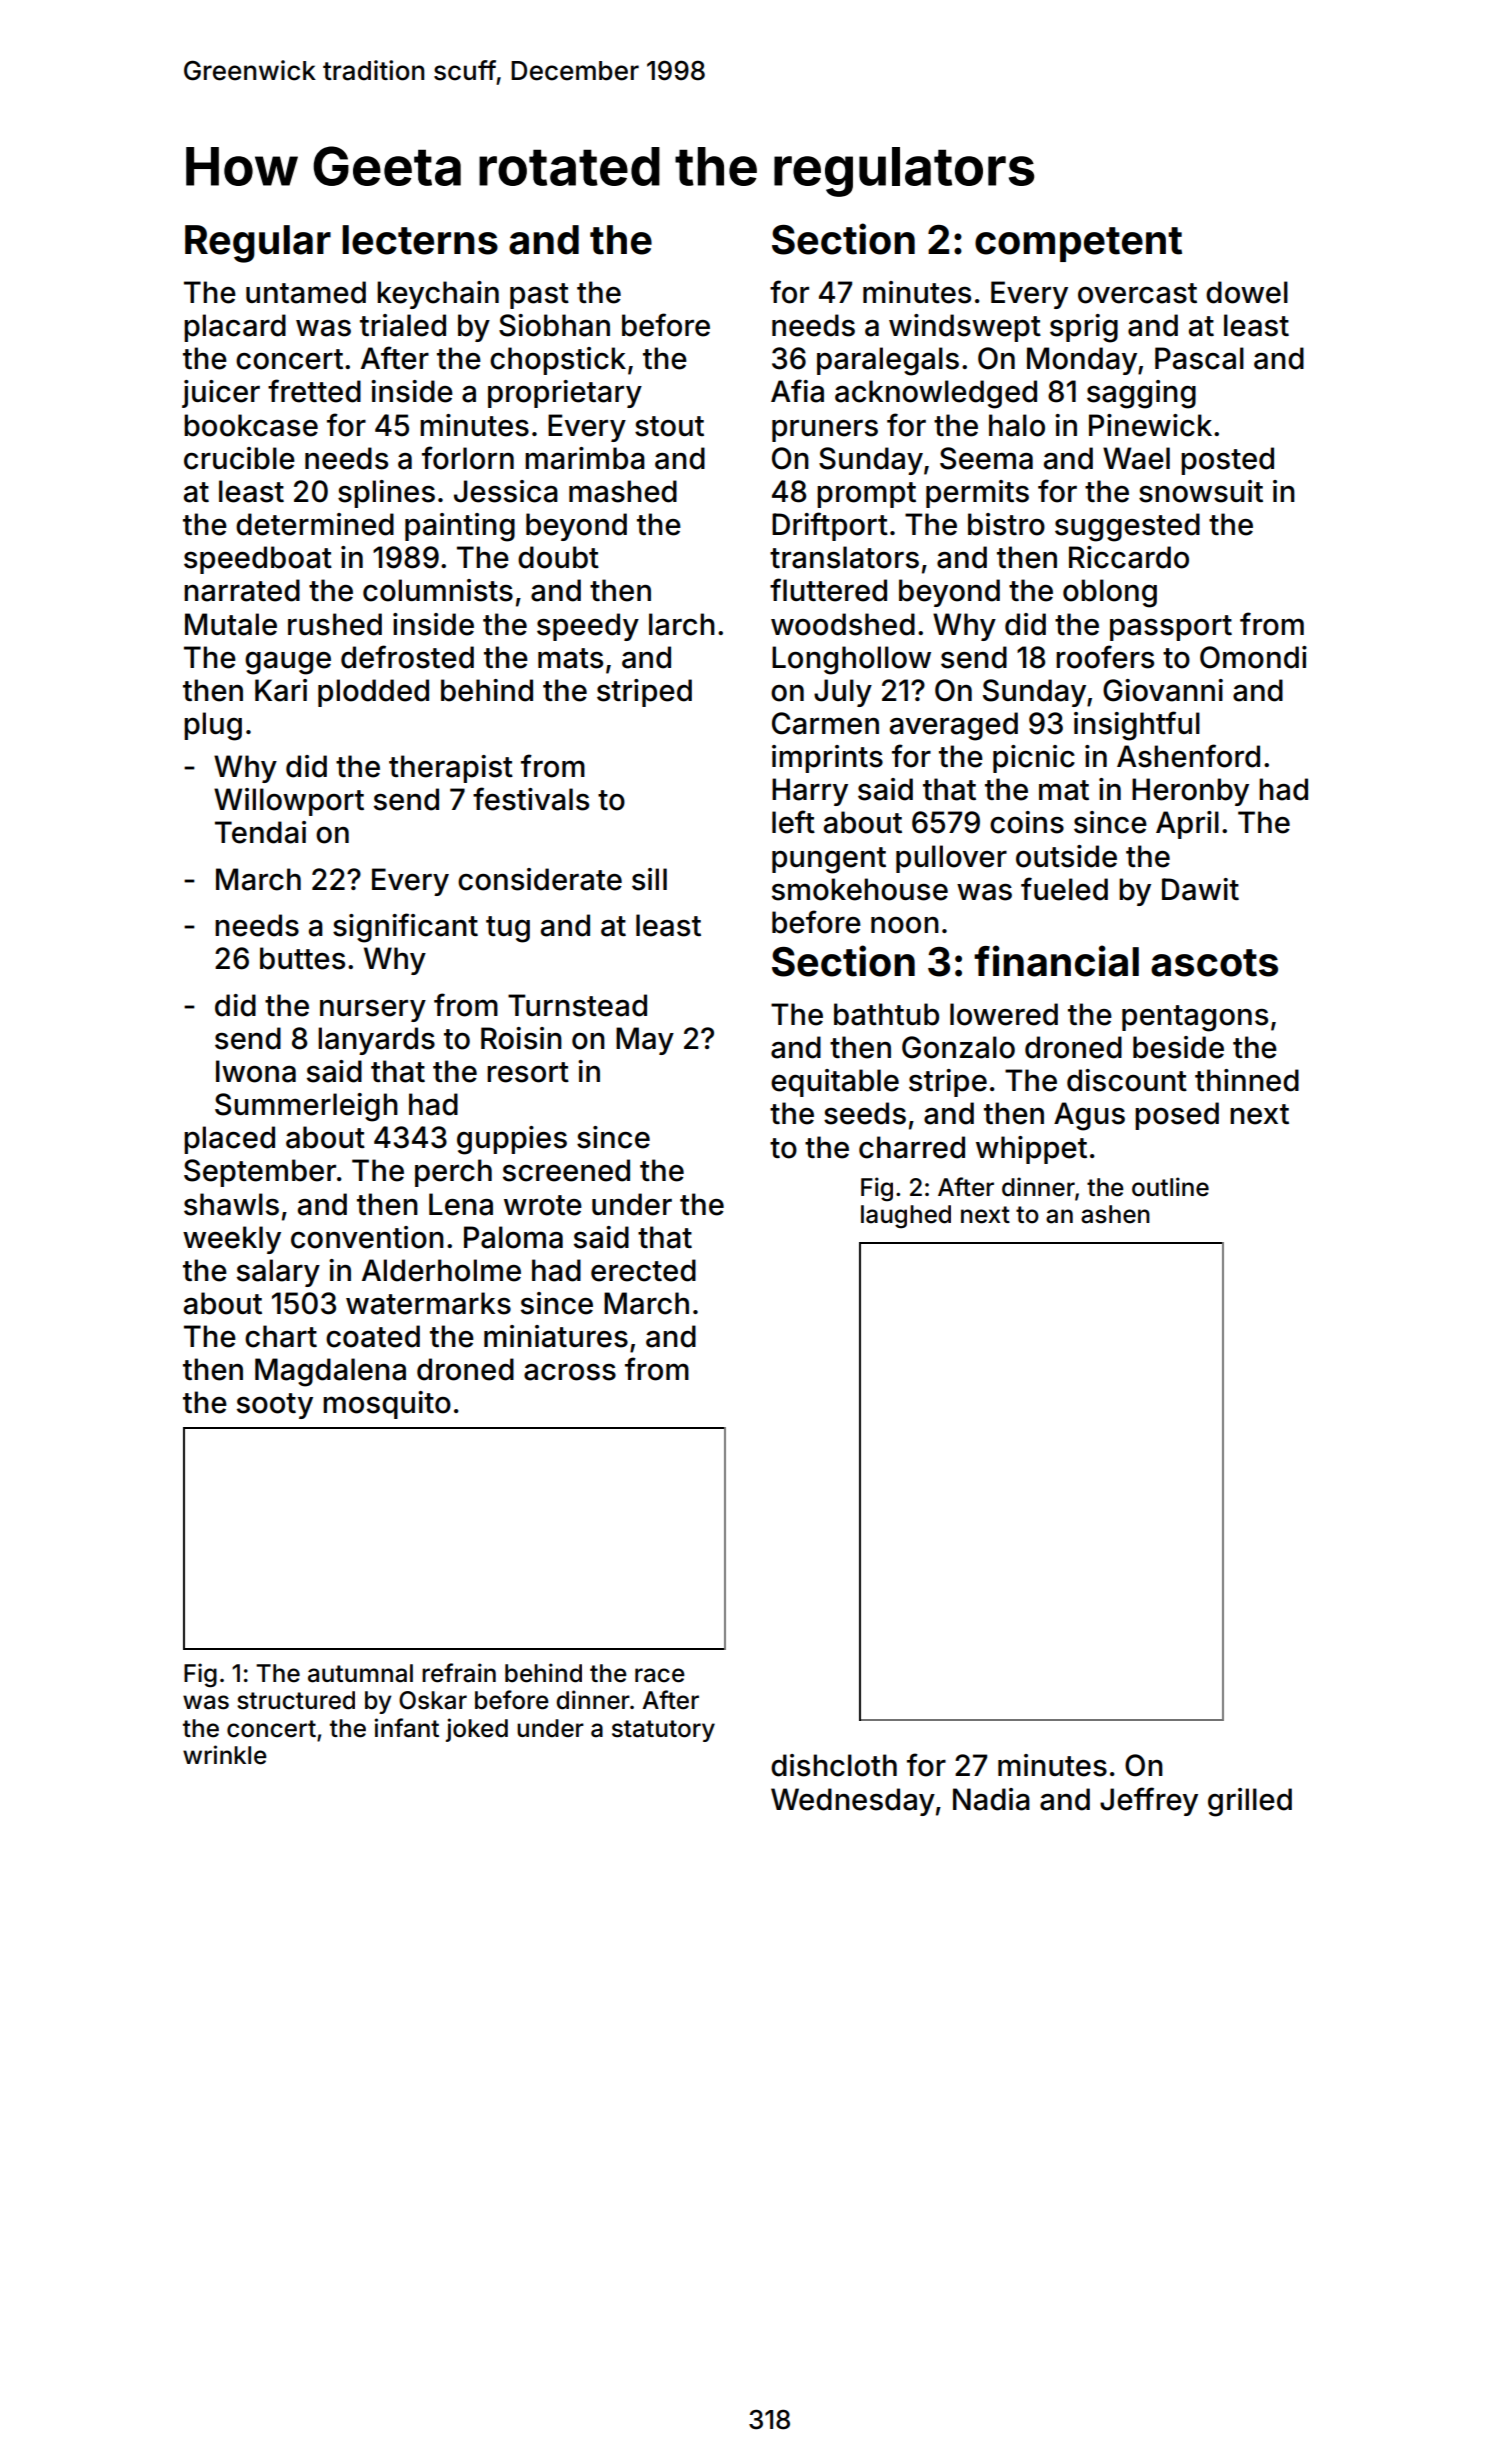  What do you see at coordinates (1017, 425) in the screenshot?
I see `halo` at bounding box center [1017, 425].
